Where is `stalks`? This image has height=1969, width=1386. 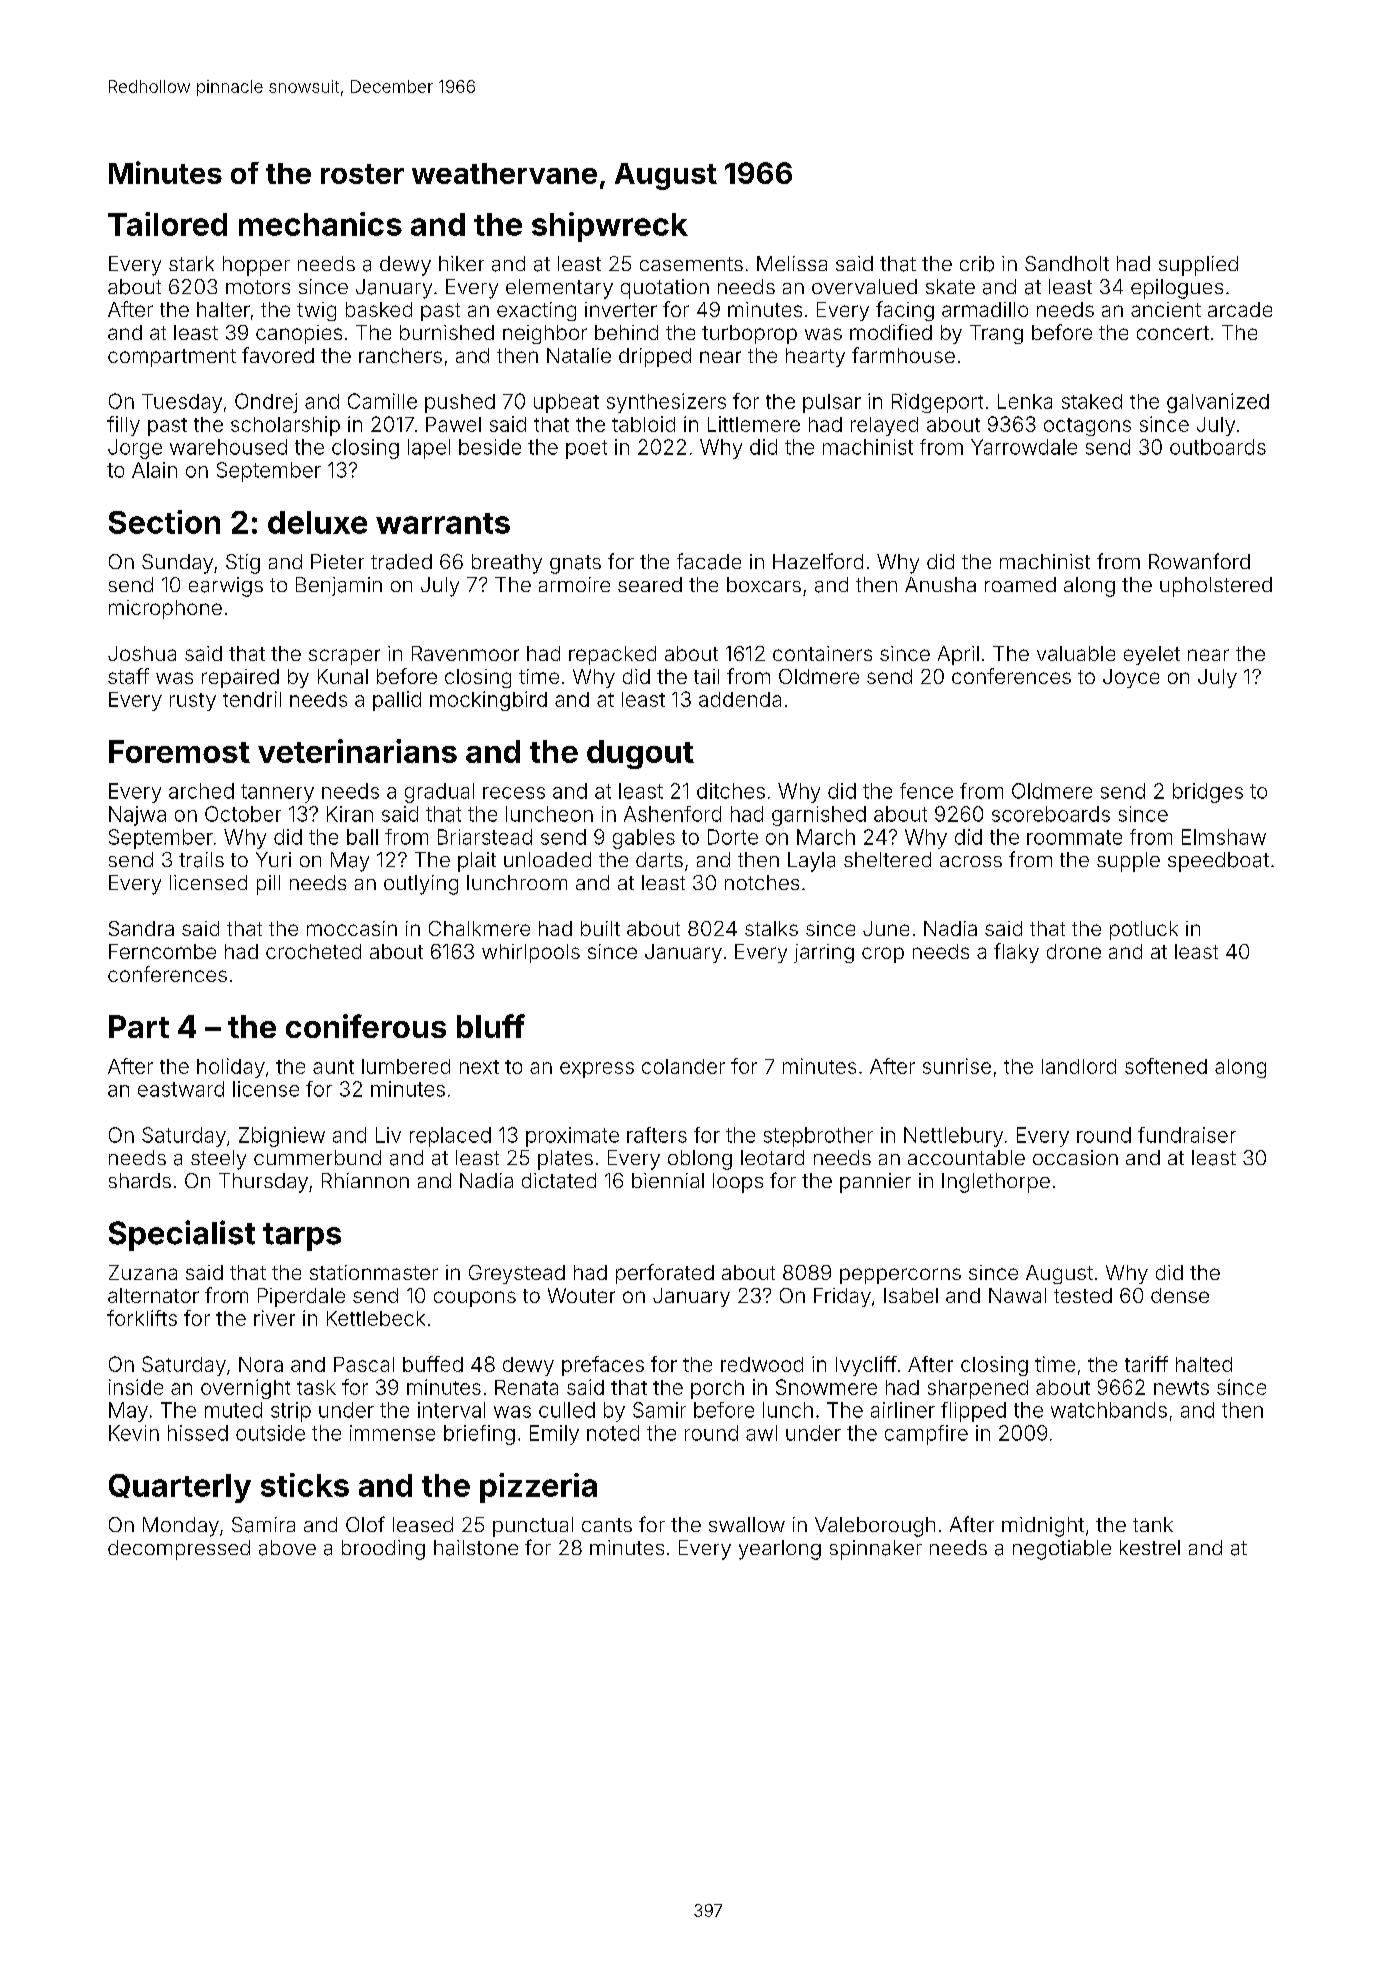
stalks is located at coordinates (771, 928).
